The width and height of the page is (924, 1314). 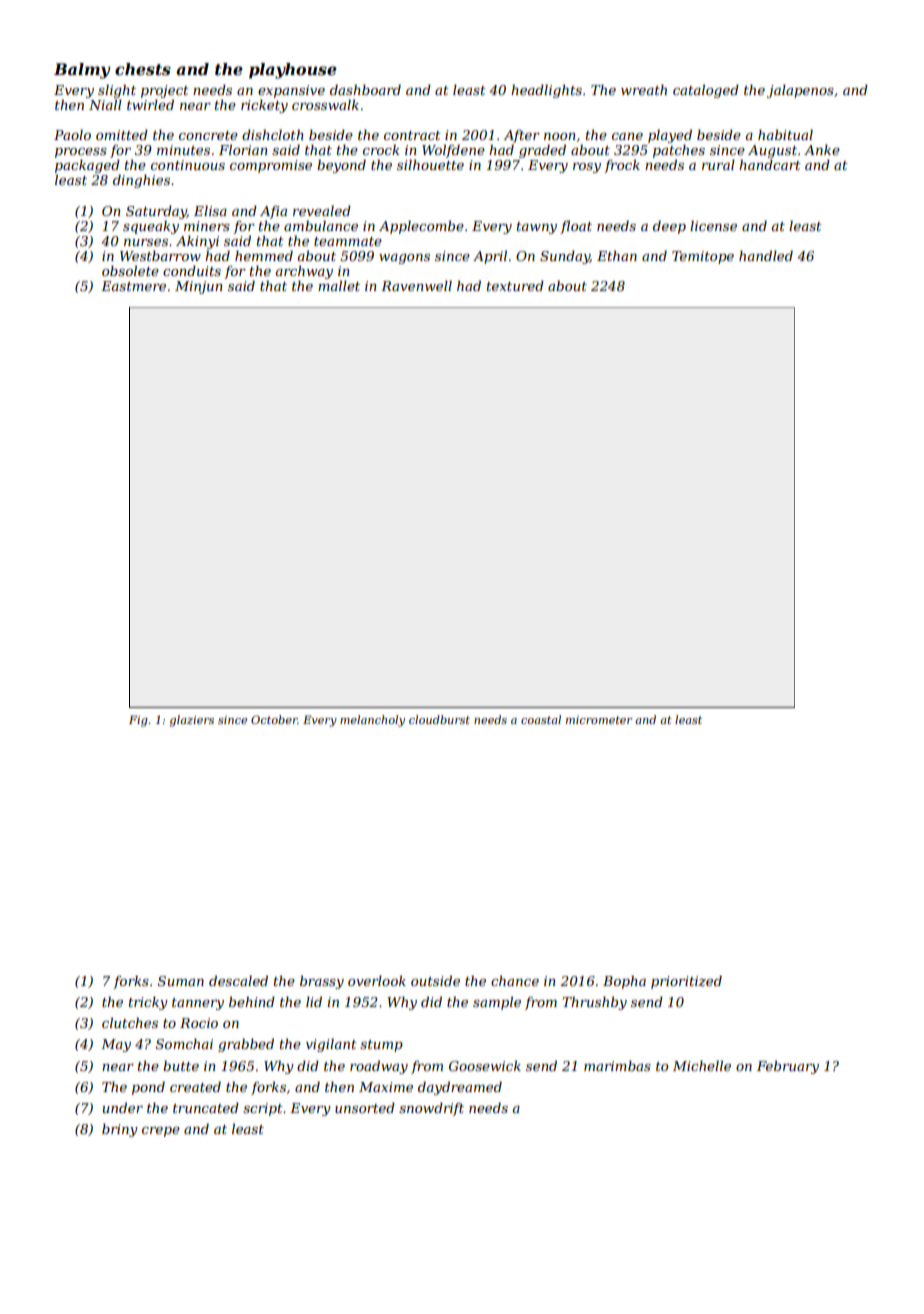 I want to click on Anke, so click(x=822, y=150).
